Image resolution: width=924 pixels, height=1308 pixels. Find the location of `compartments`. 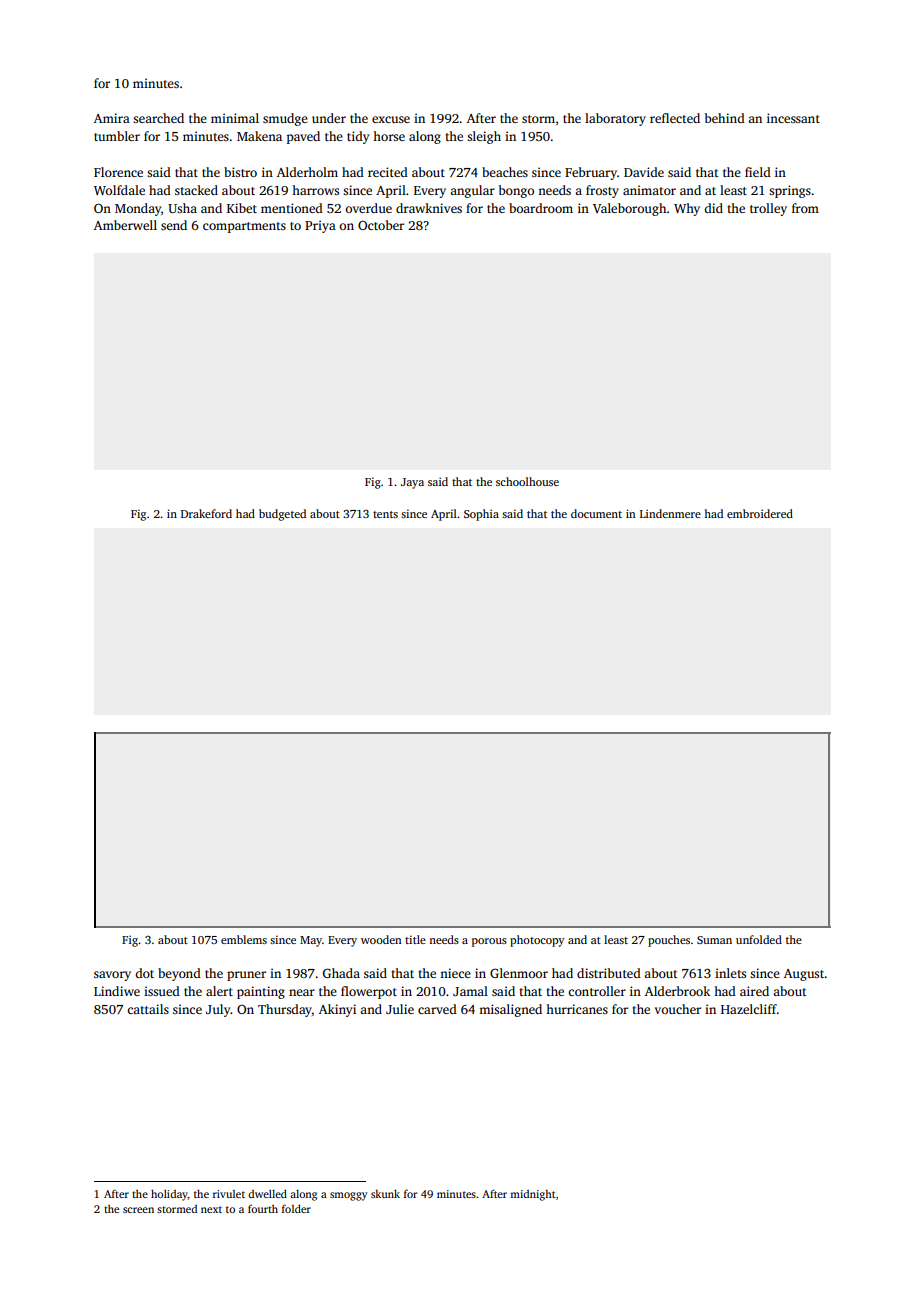

compartments is located at coordinates (244, 227).
